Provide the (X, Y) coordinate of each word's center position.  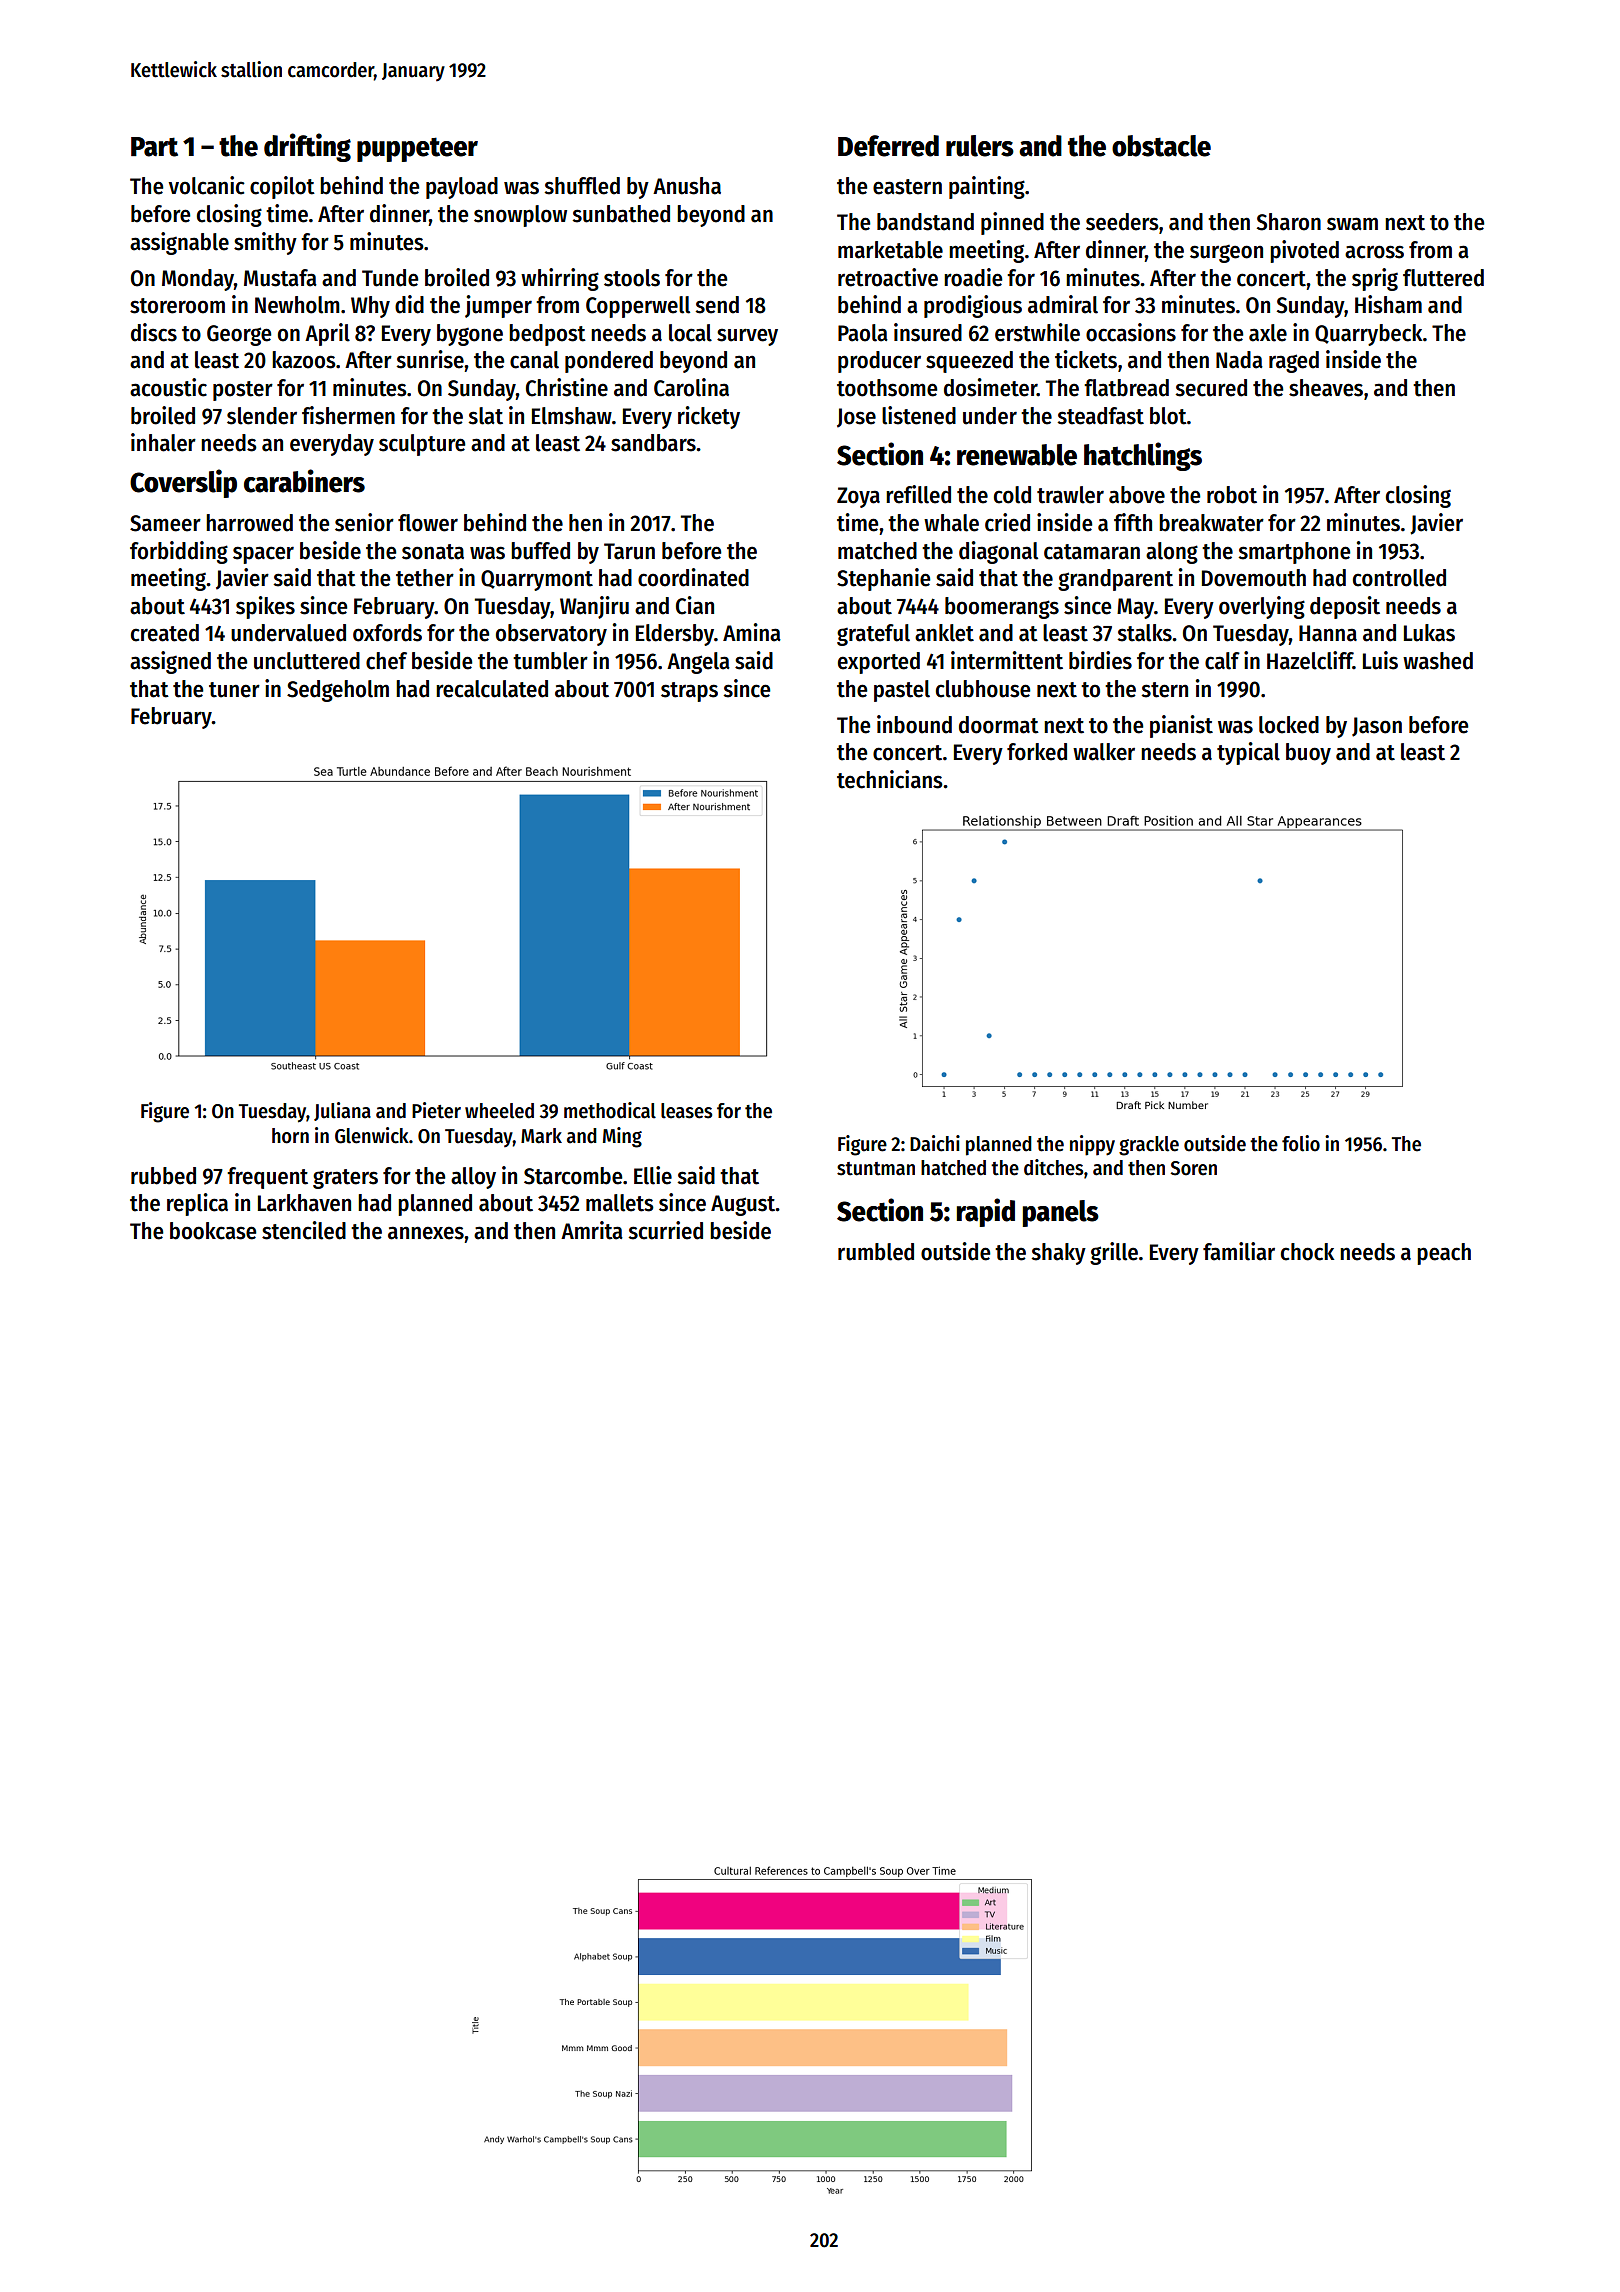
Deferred (888, 146)
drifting (307, 147)
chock (1307, 1252)
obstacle (1161, 146)
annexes (426, 1233)
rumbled (876, 1252)
